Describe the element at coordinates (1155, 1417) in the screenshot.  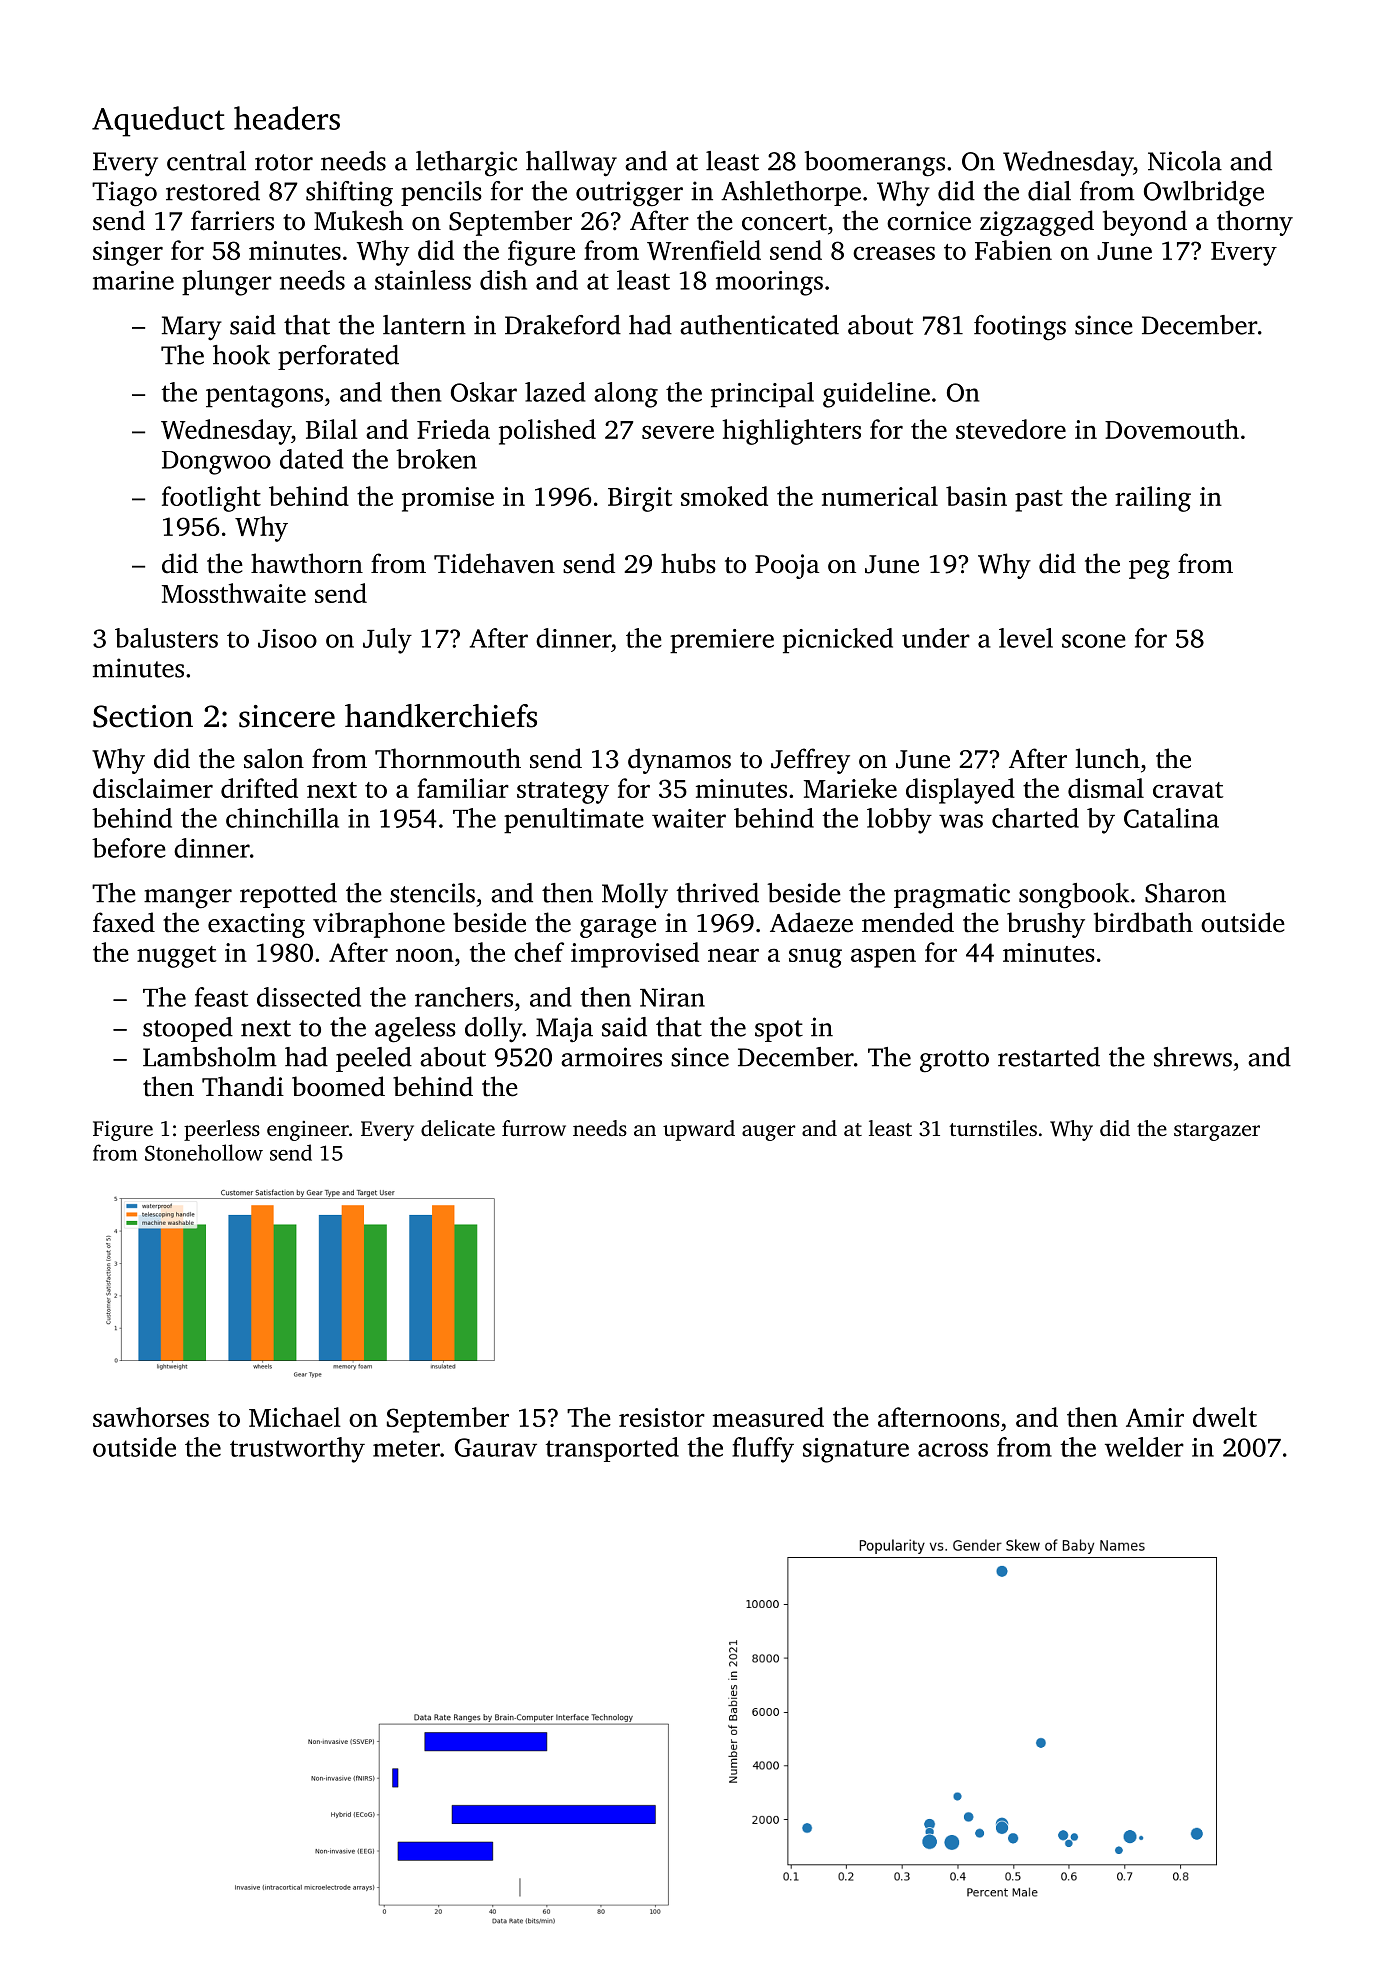
I see `Amir` at that location.
